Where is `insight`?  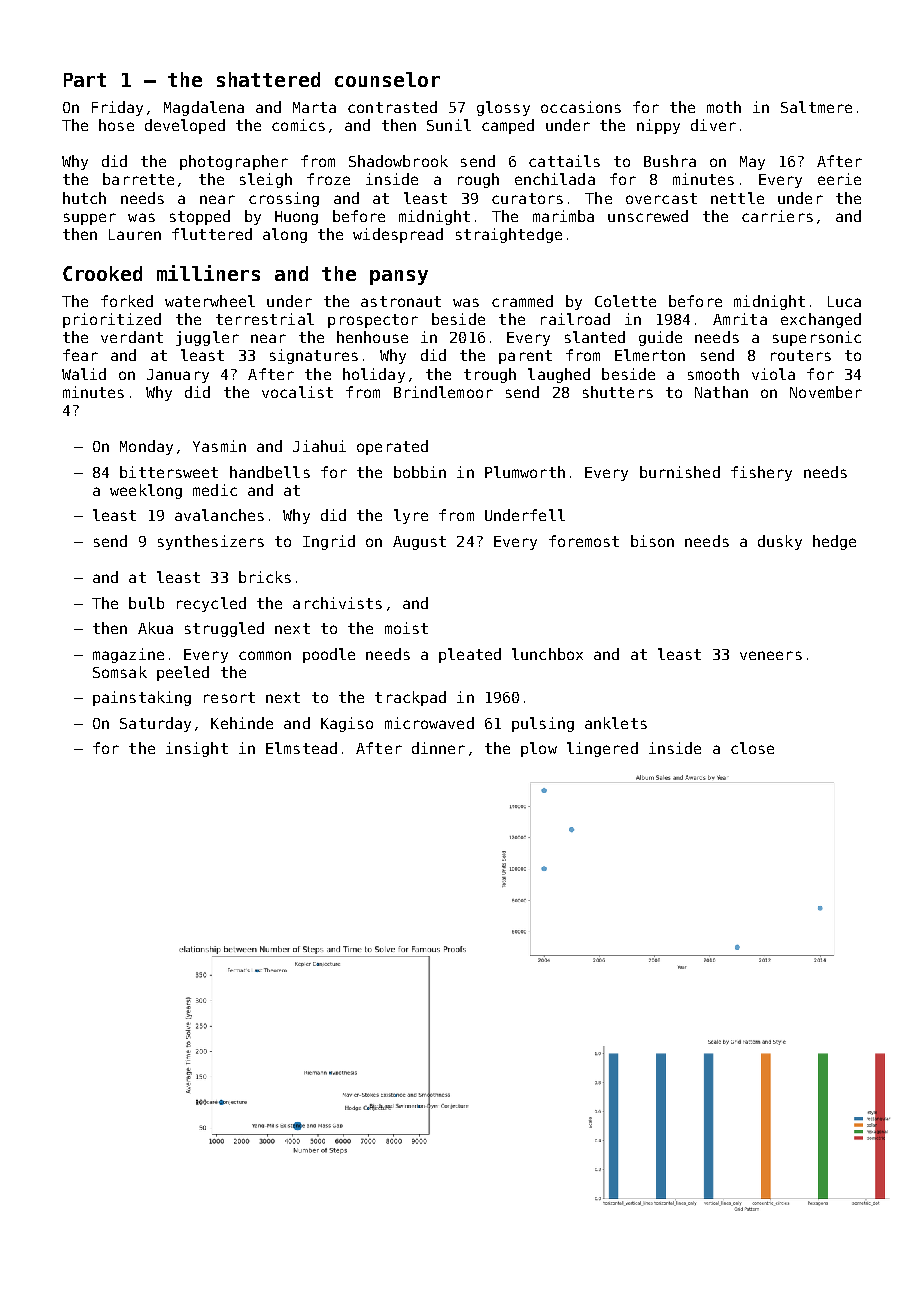
insight is located at coordinates (197, 749).
